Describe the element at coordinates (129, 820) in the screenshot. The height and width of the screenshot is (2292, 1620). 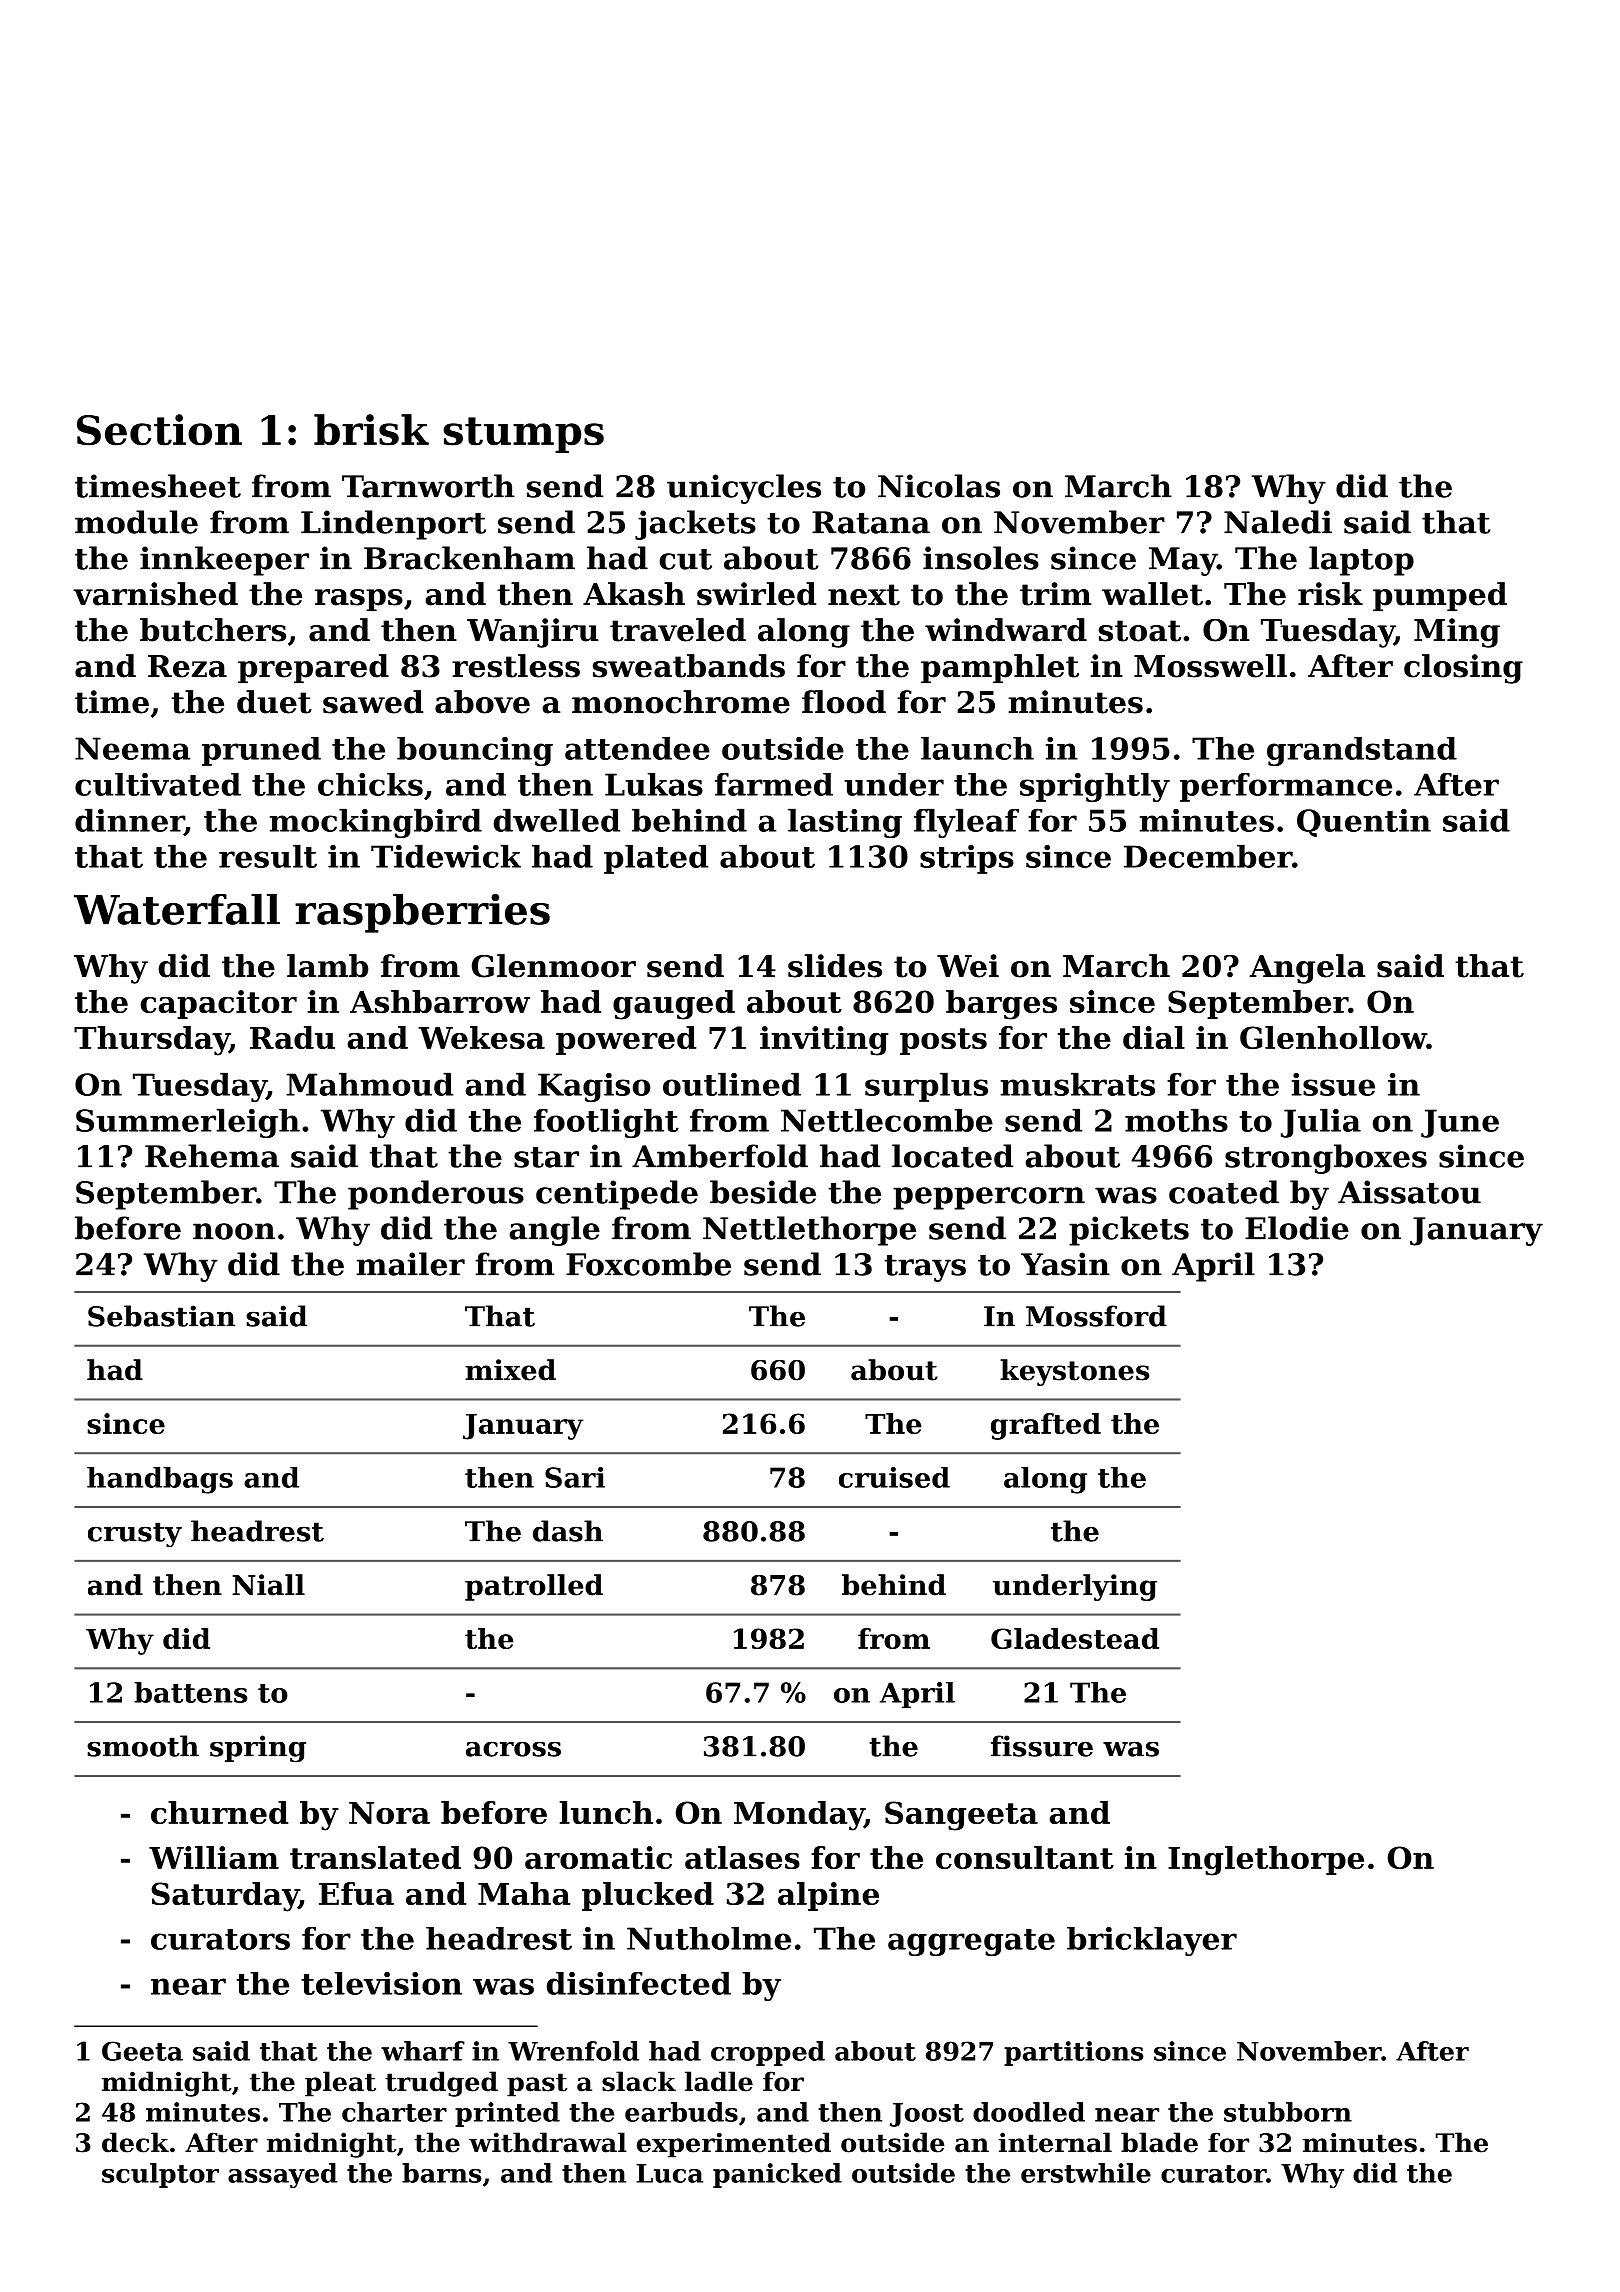
I see `dinner` at that location.
